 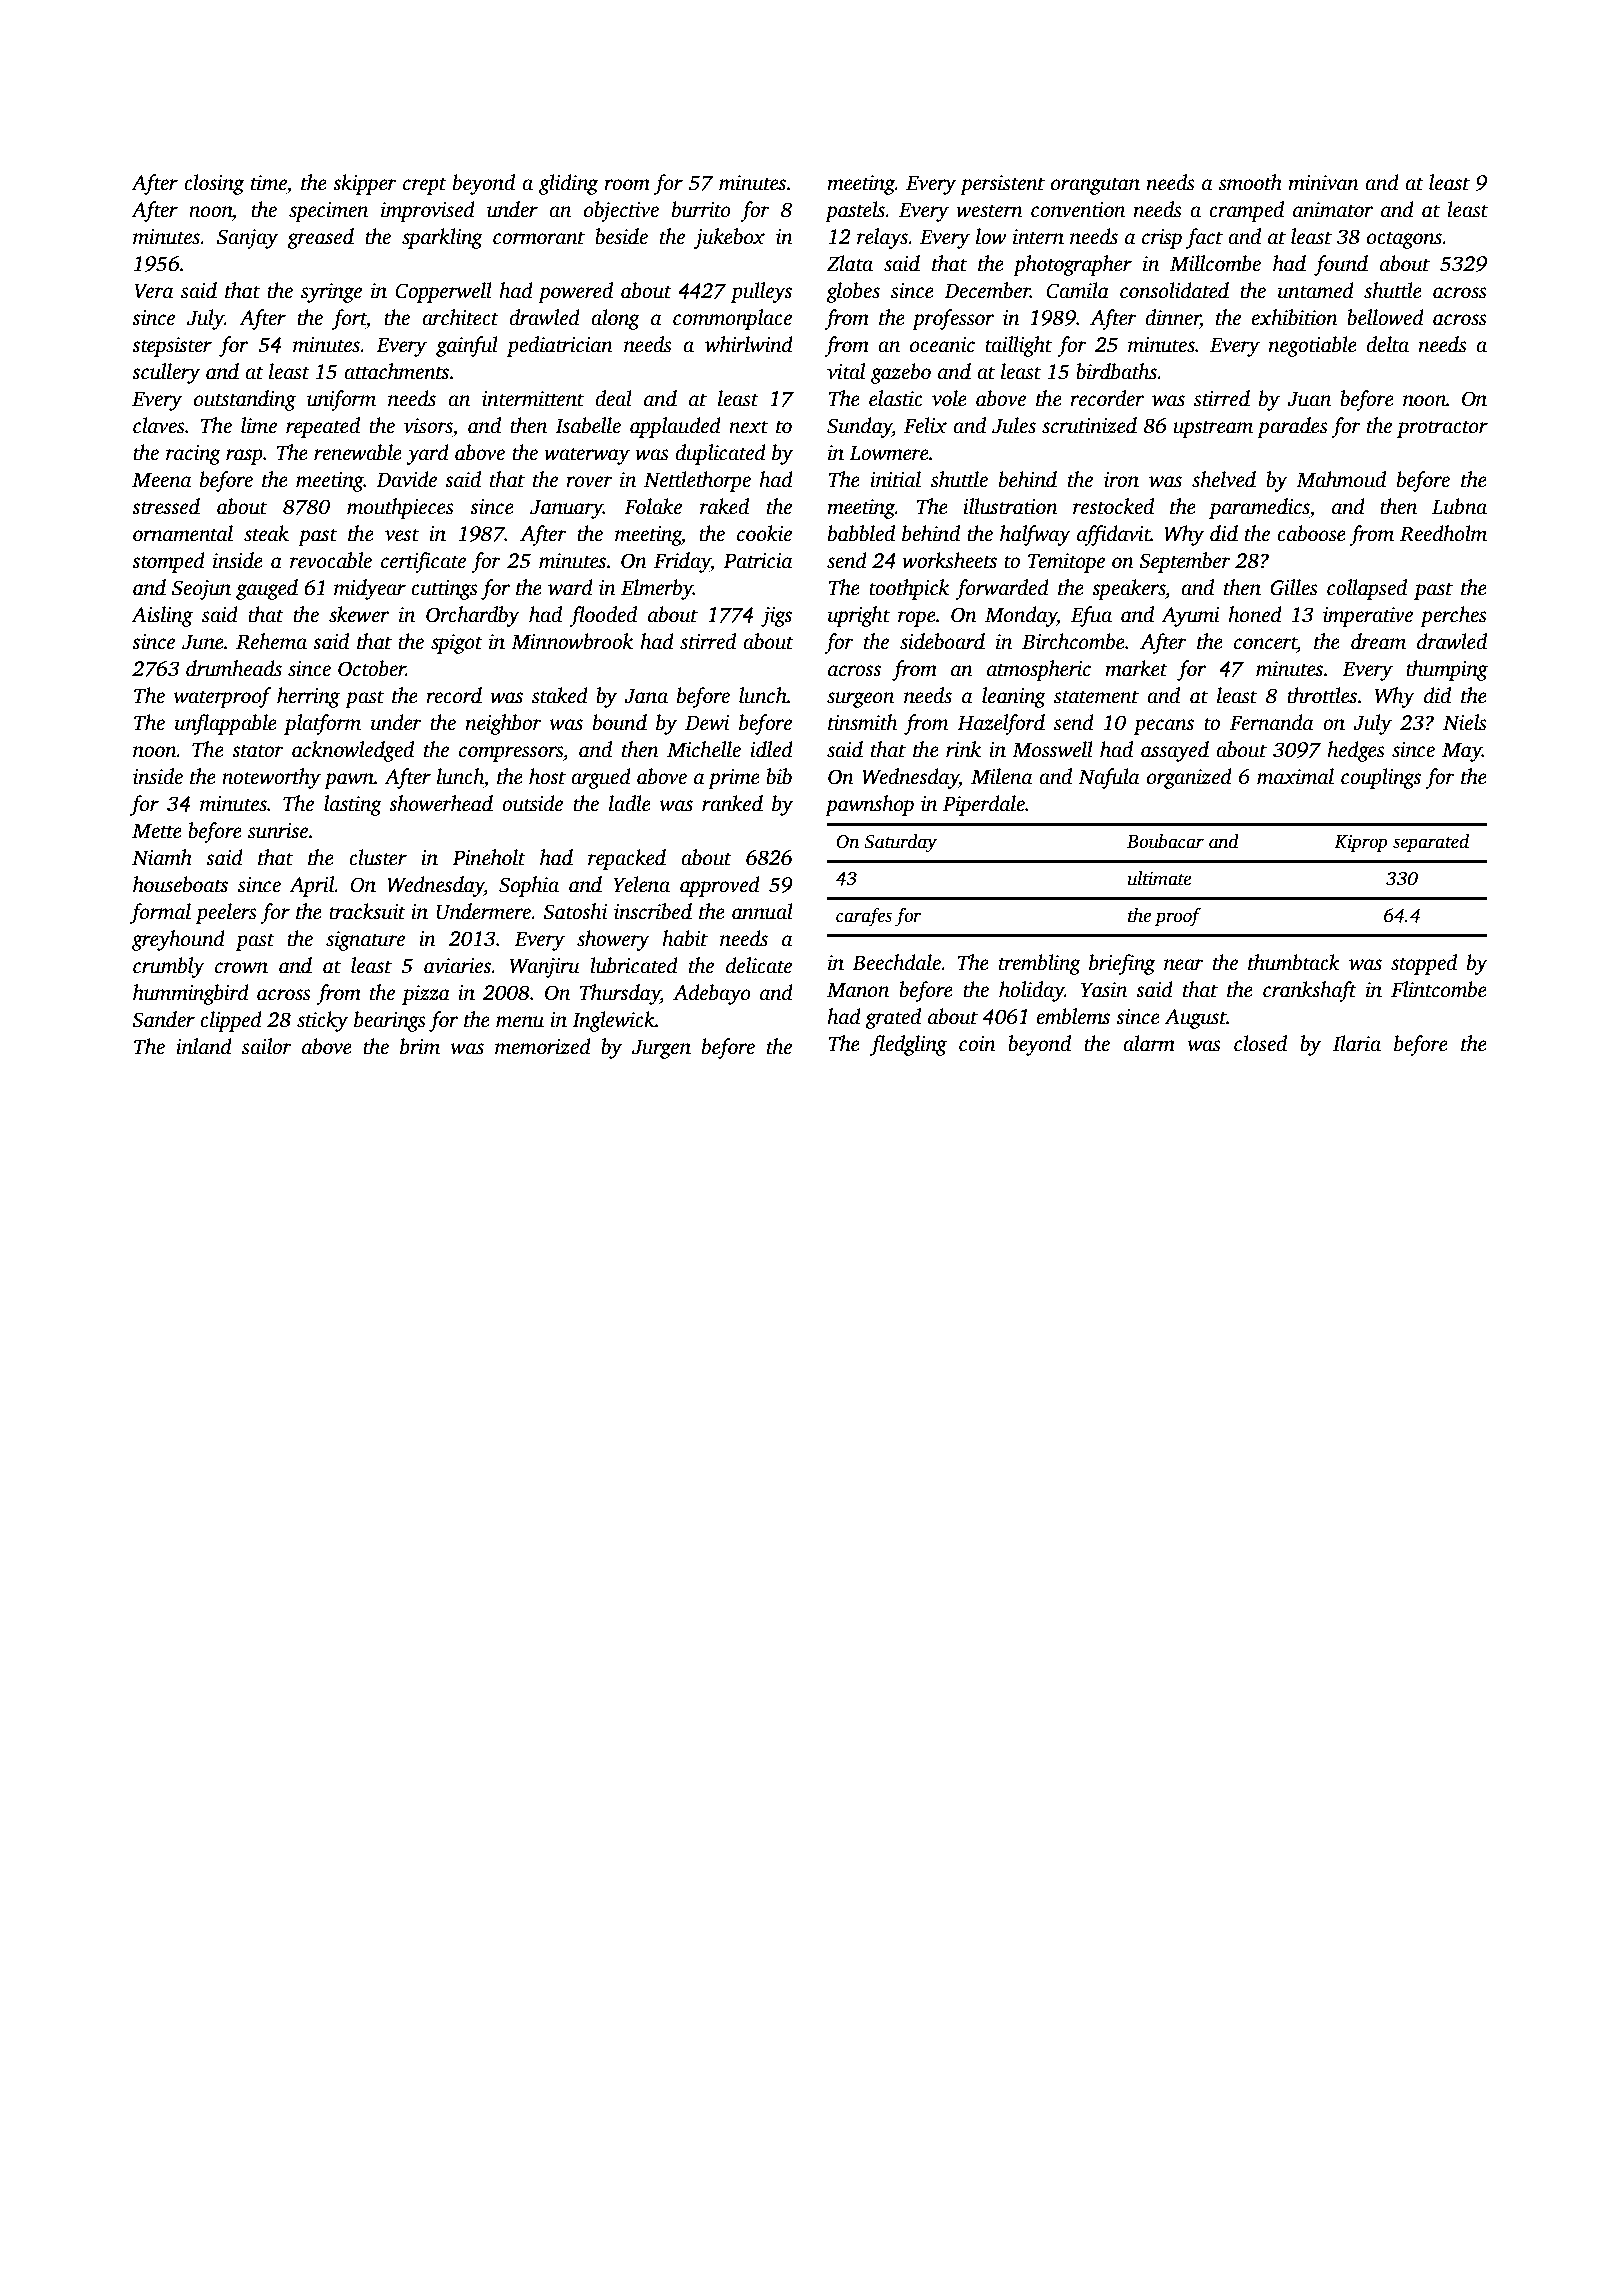 What do you see at coordinates (441, 803) in the image?
I see `showerhead` at bounding box center [441, 803].
